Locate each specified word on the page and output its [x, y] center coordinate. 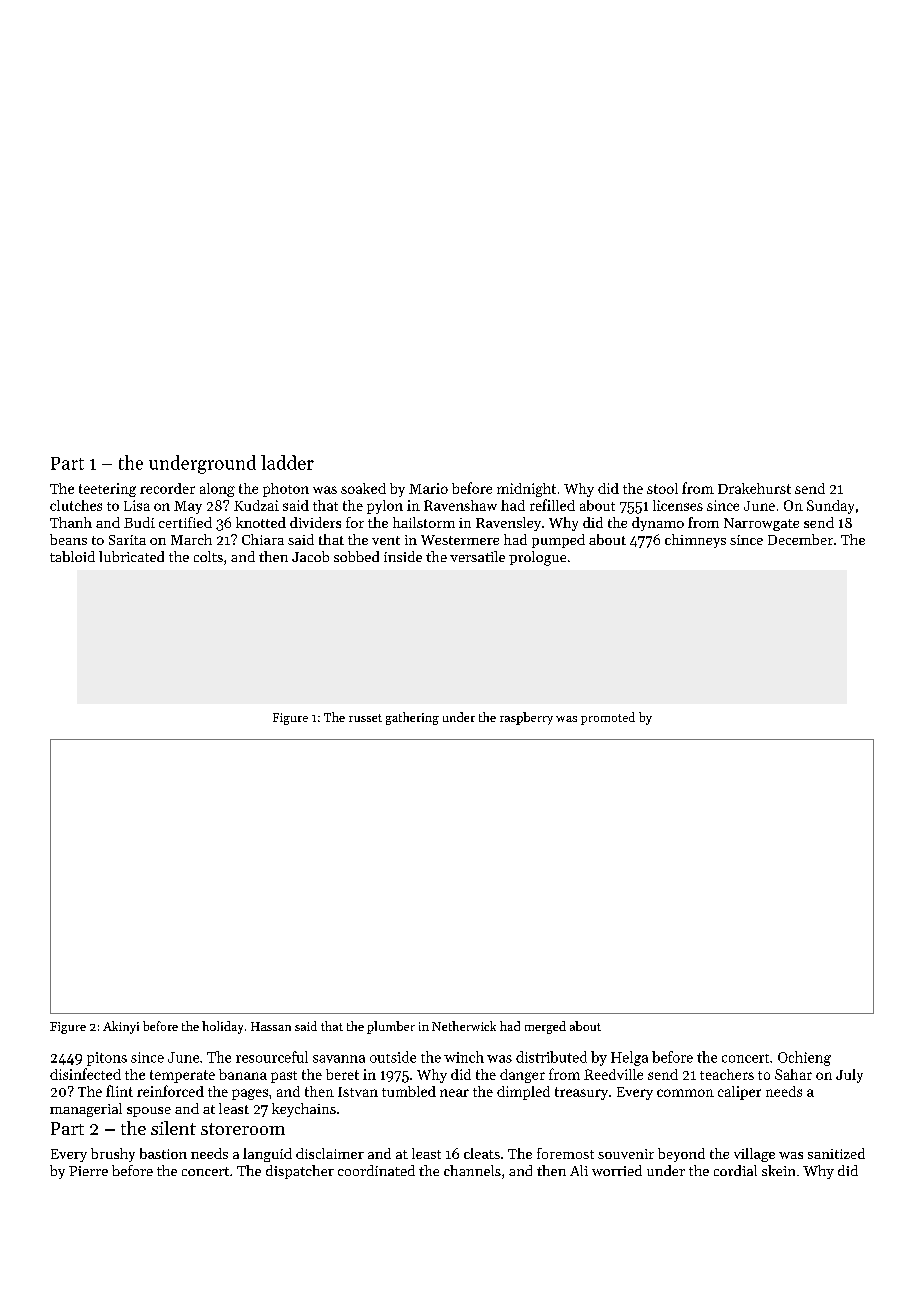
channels [472, 1170]
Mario [428, 488]
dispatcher [300, 1172]
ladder [287, 462]
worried [617, 1170]
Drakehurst [754, 488]
